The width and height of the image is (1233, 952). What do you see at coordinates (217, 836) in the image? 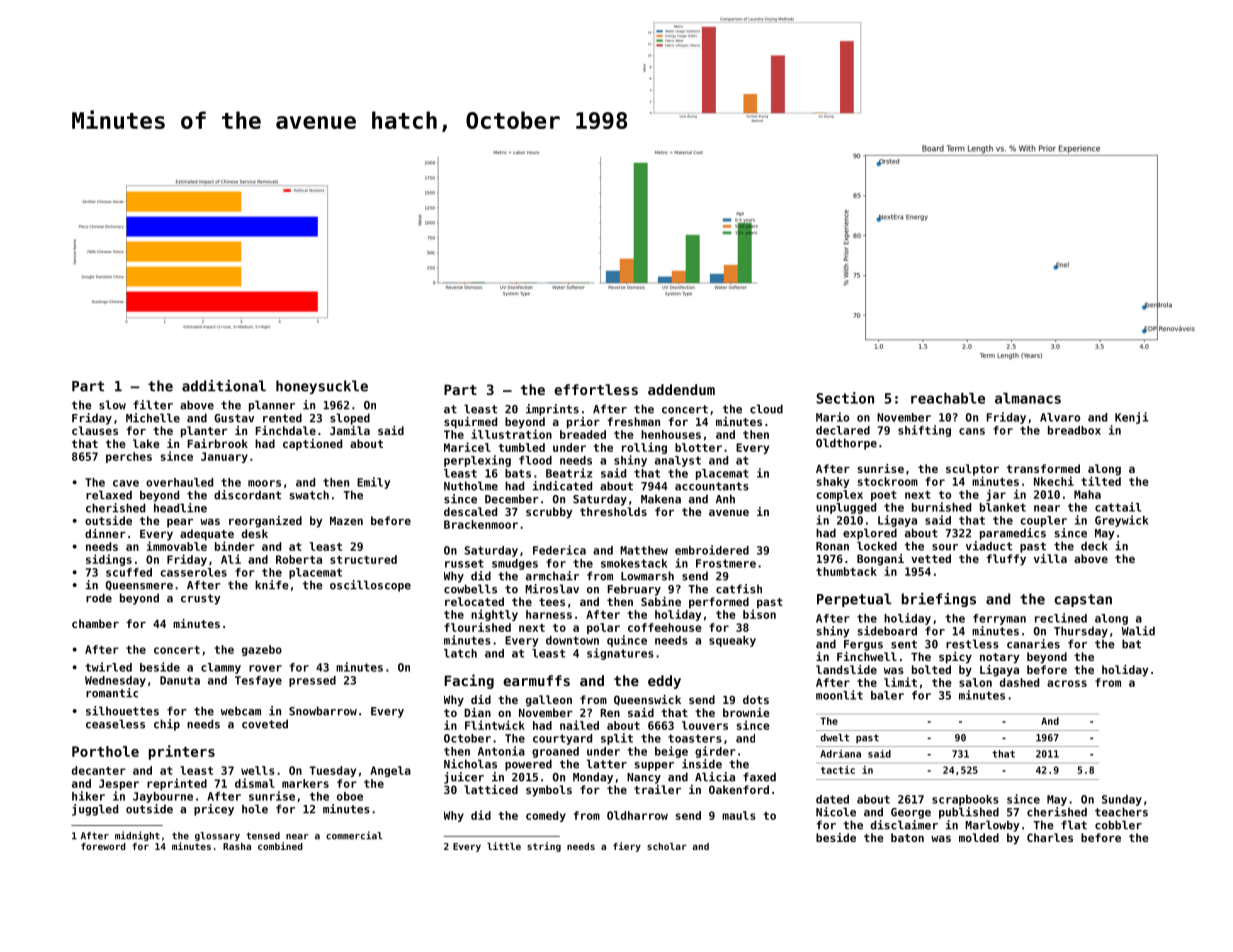
I see `glossary` at bounding box center [217, 836].
